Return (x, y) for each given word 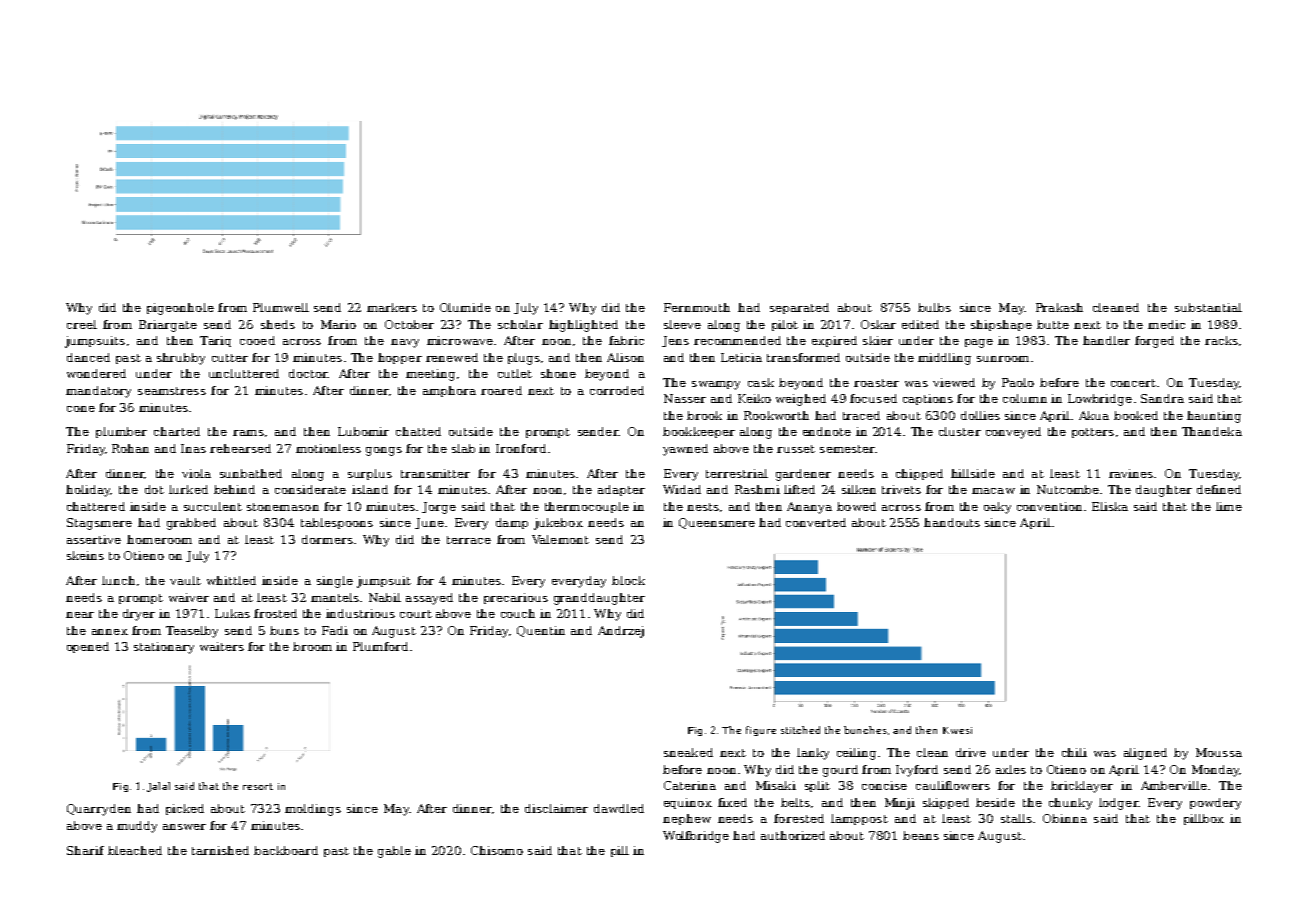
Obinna (1065, 818)
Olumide (465, 307)
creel (82, 324)
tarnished (220, 850)
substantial (1208, 307)
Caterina (690, 785)
